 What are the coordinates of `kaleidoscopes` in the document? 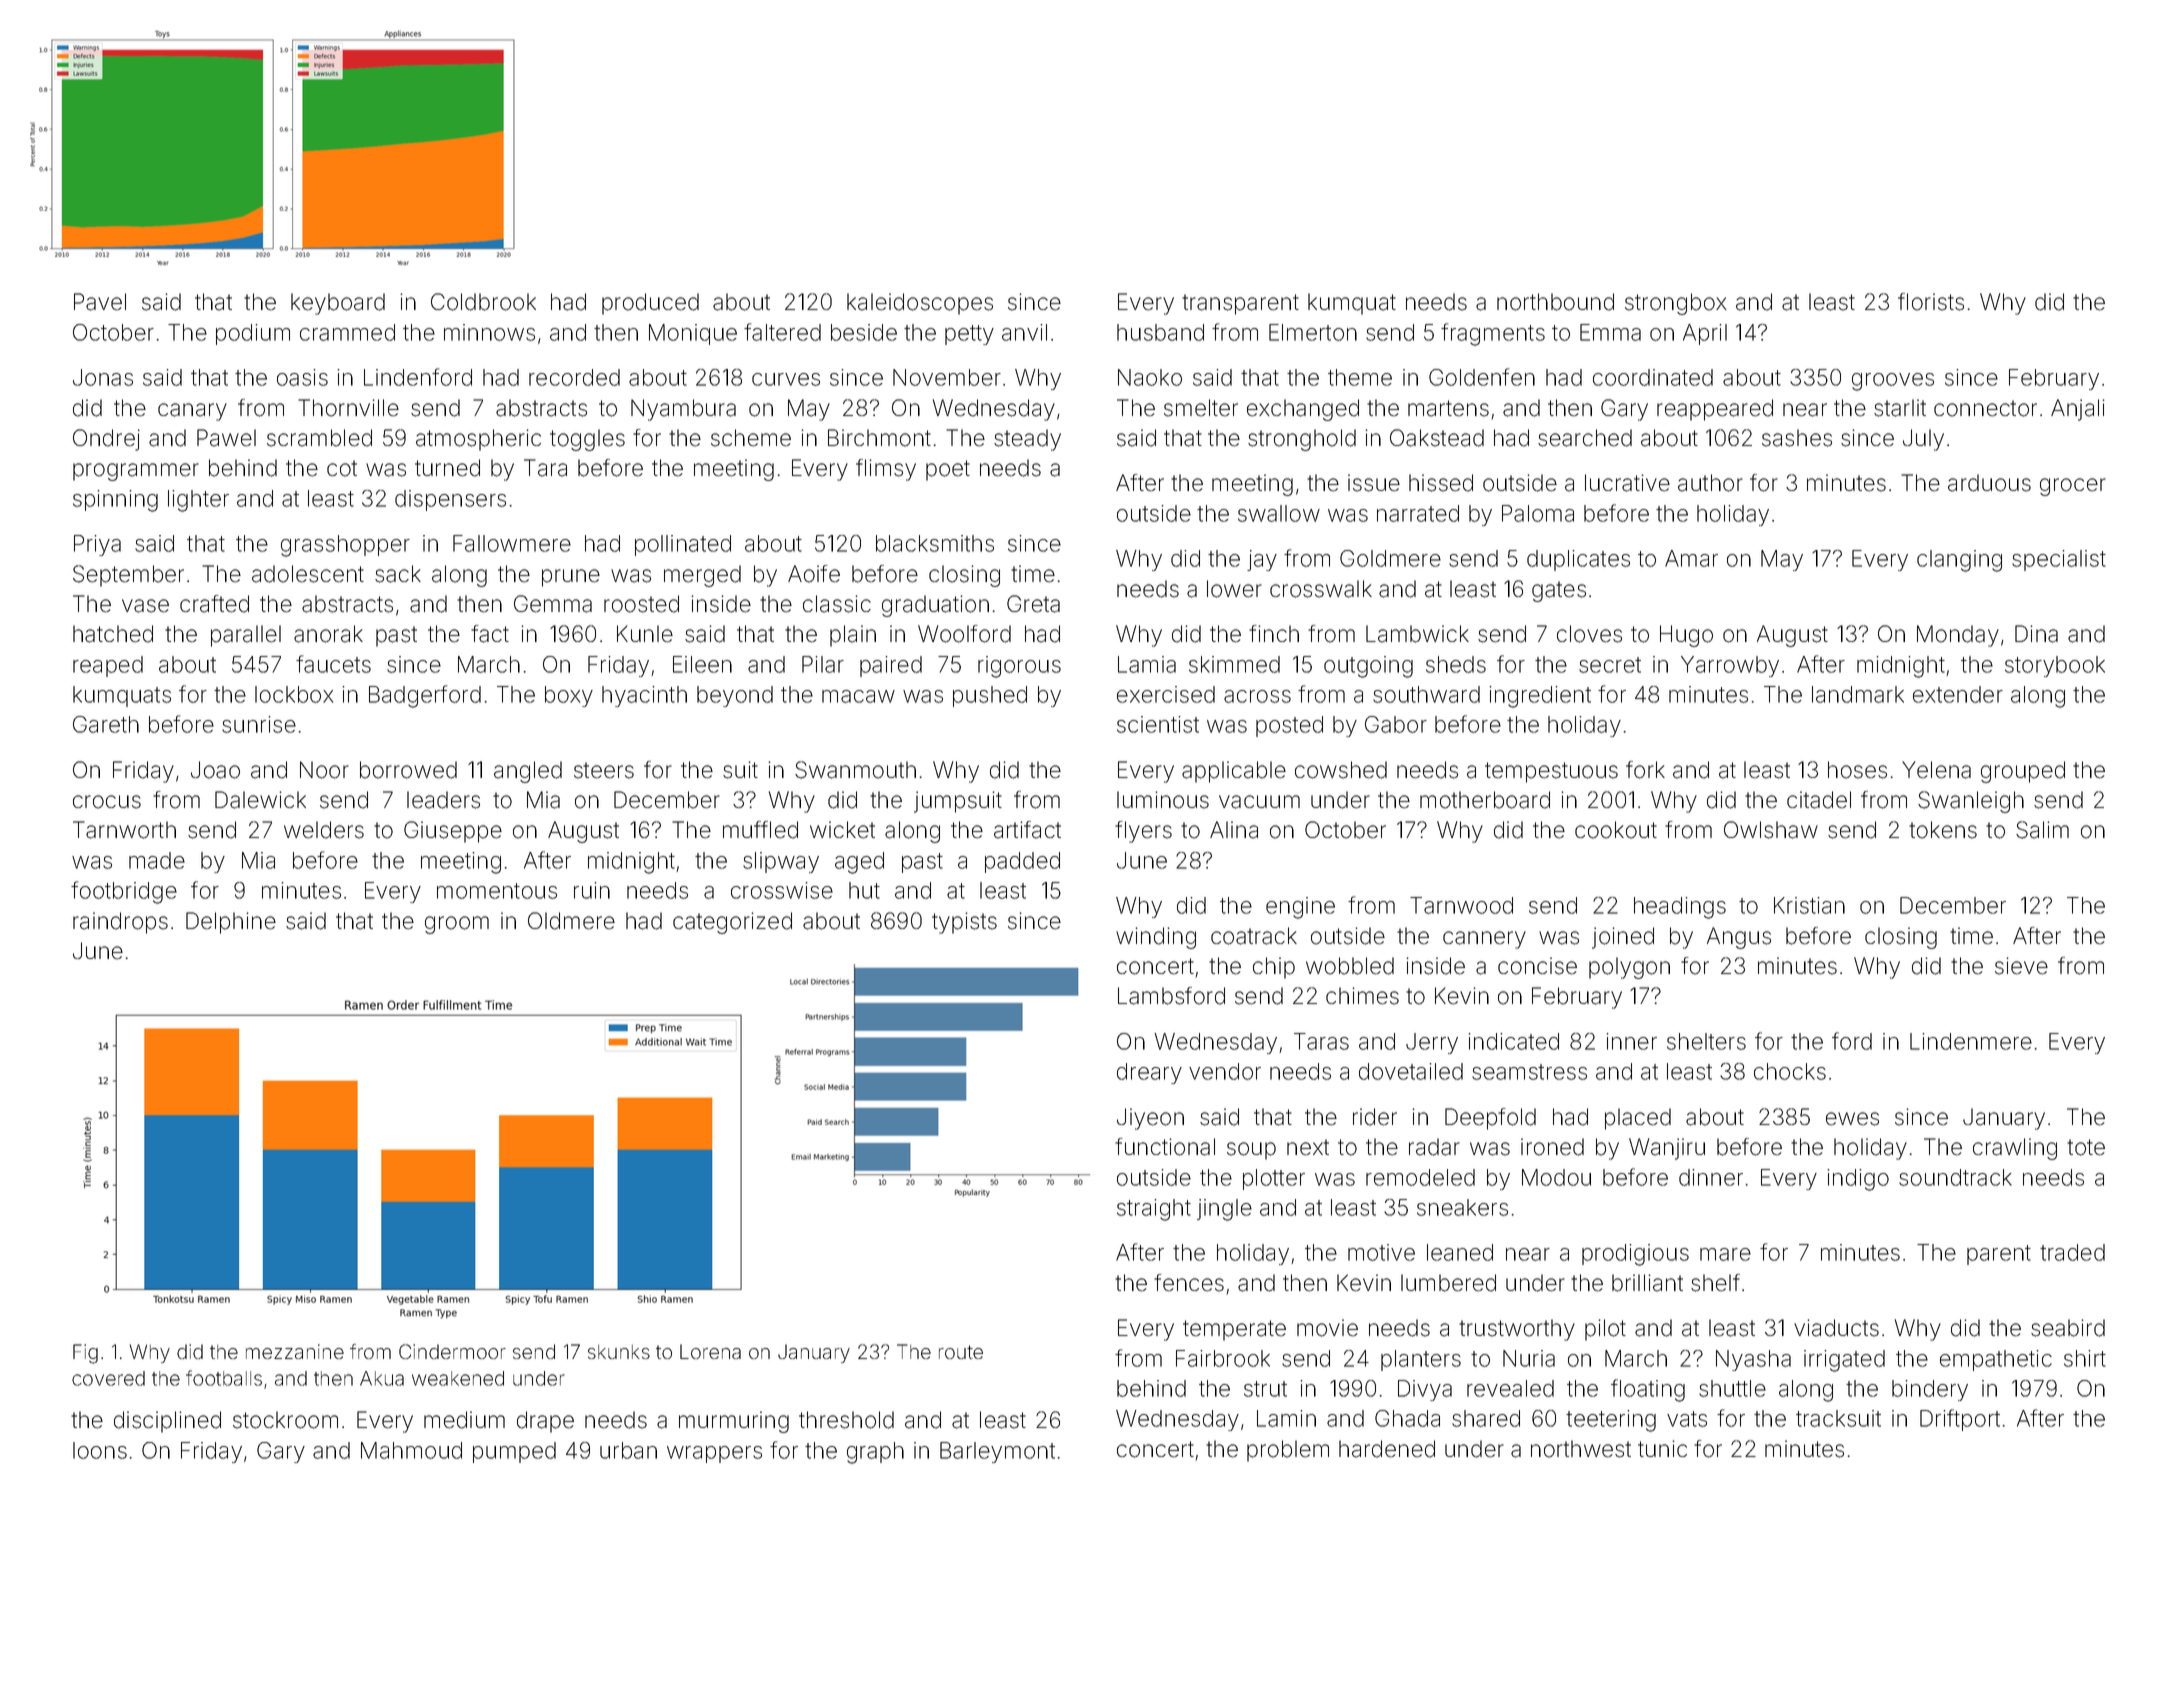 It's located at (920, 304).
